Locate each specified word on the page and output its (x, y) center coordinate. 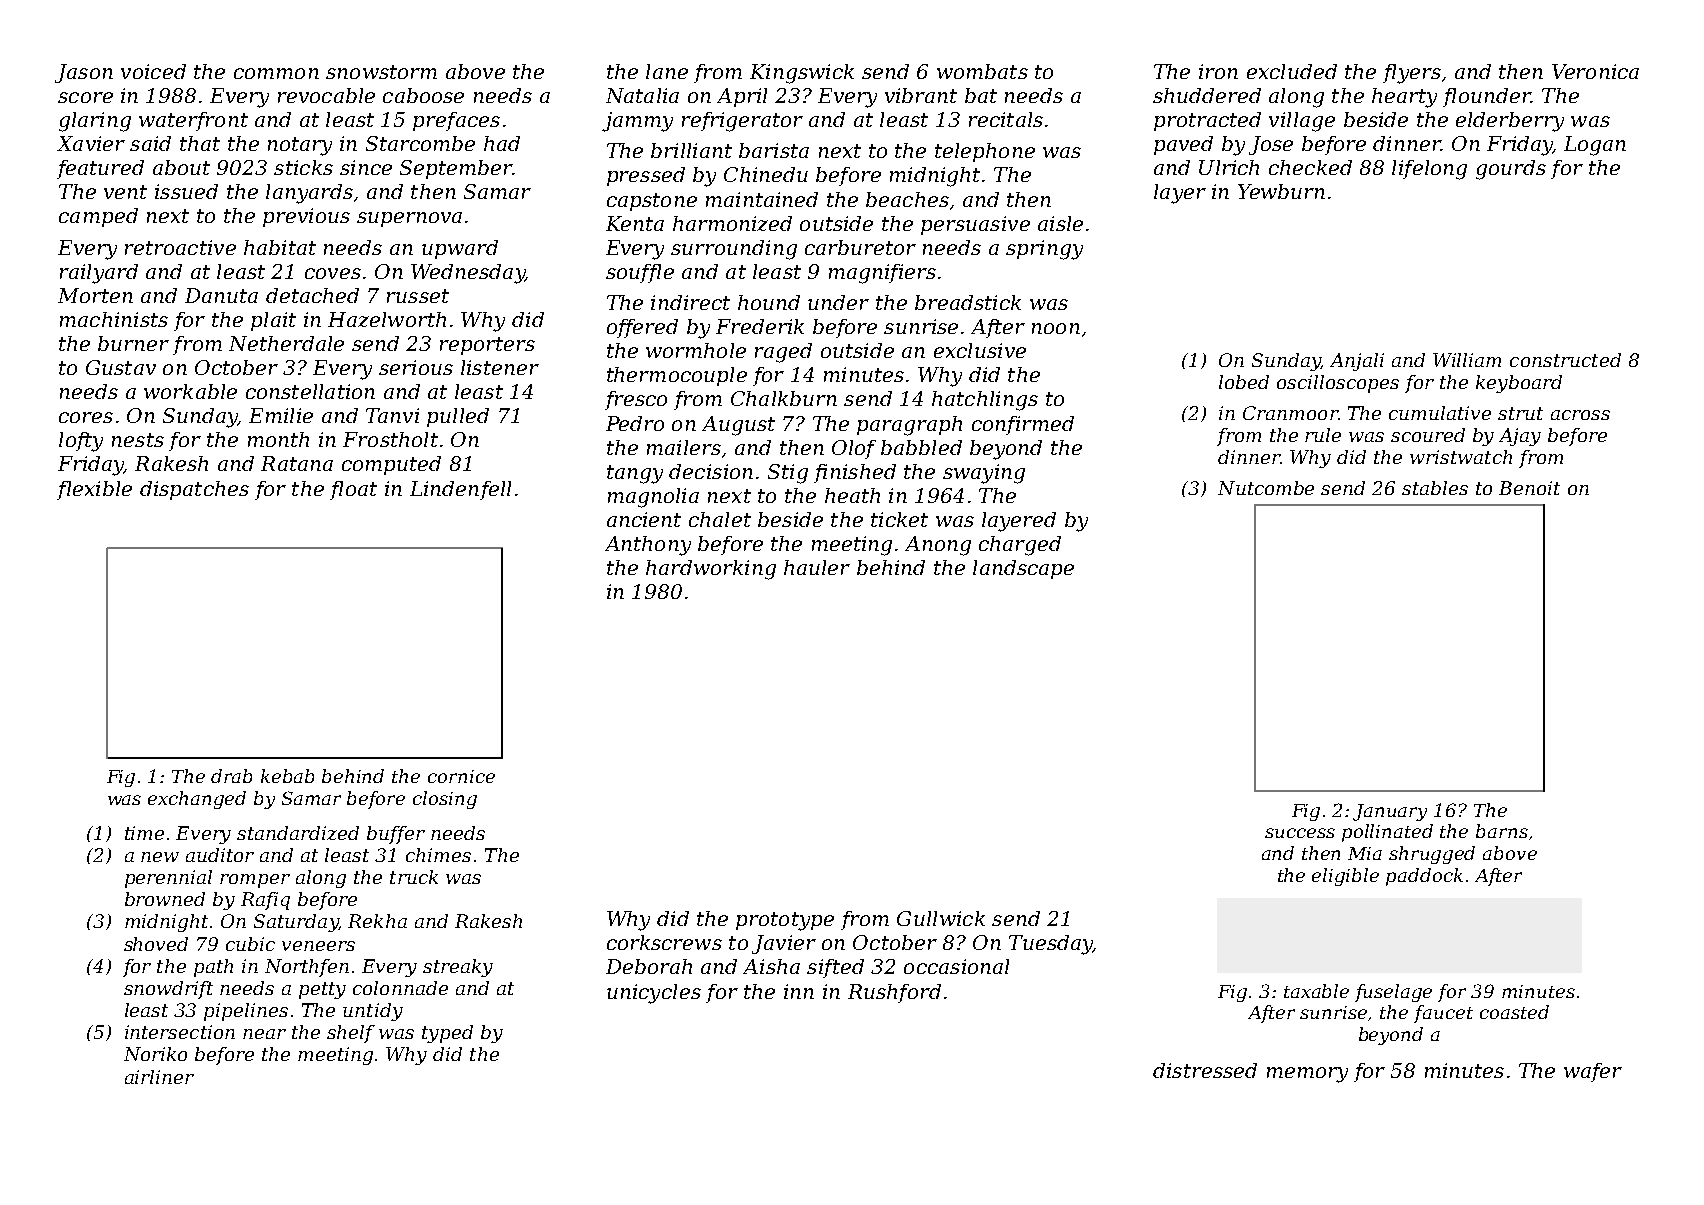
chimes (438, 855)
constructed (1565, 360)
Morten (95, 295)
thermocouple (677, 376)
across (1580, 415)
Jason (84, 73)
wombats (982, 71)
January (1390, 812)
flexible (94, 490)
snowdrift (168, 990)
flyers (1412, 74)
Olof (854, 449)
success (1300, 833)
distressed (1205, 1070)
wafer (1593, 1072)
